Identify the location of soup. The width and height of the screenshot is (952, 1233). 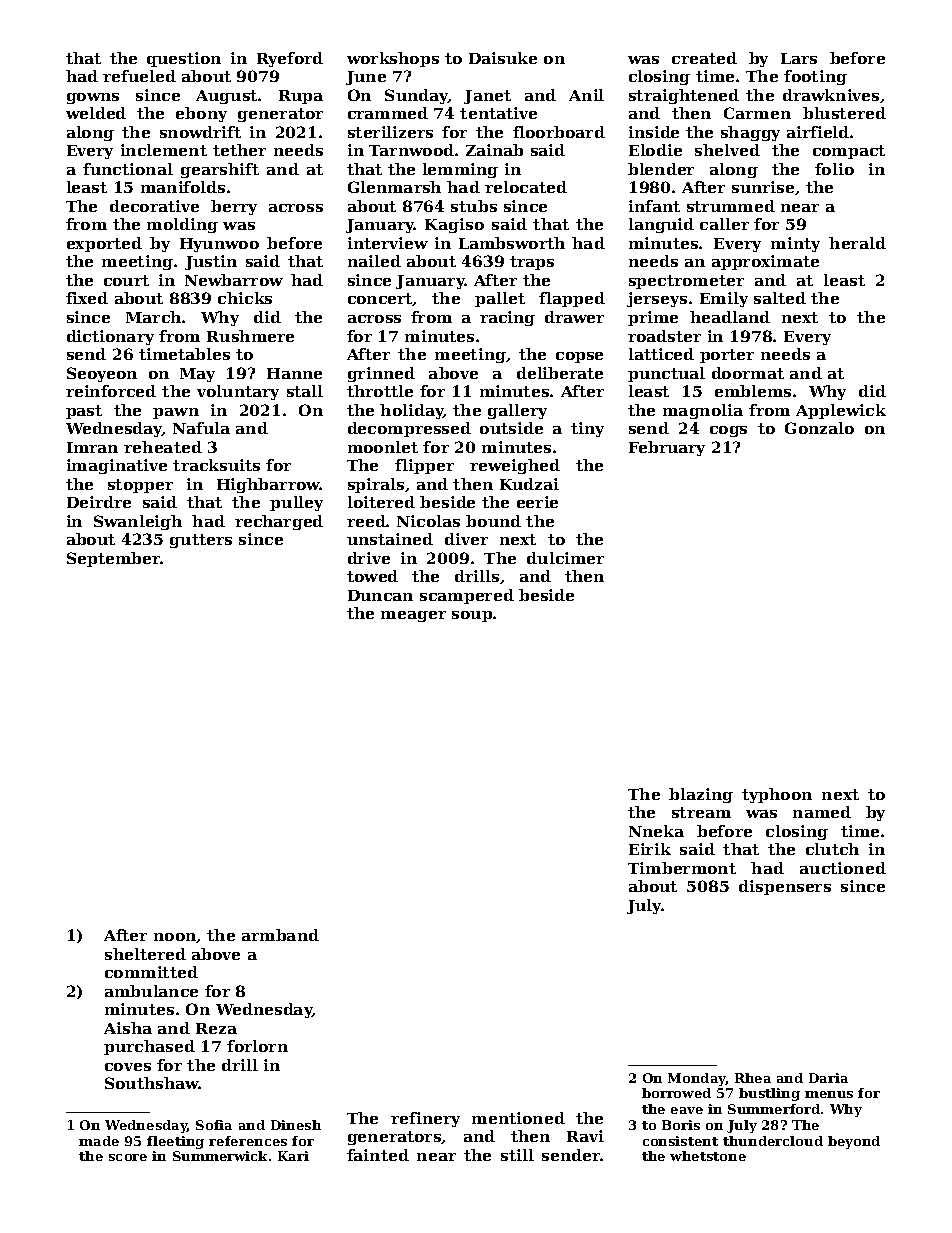
(472, 616).
